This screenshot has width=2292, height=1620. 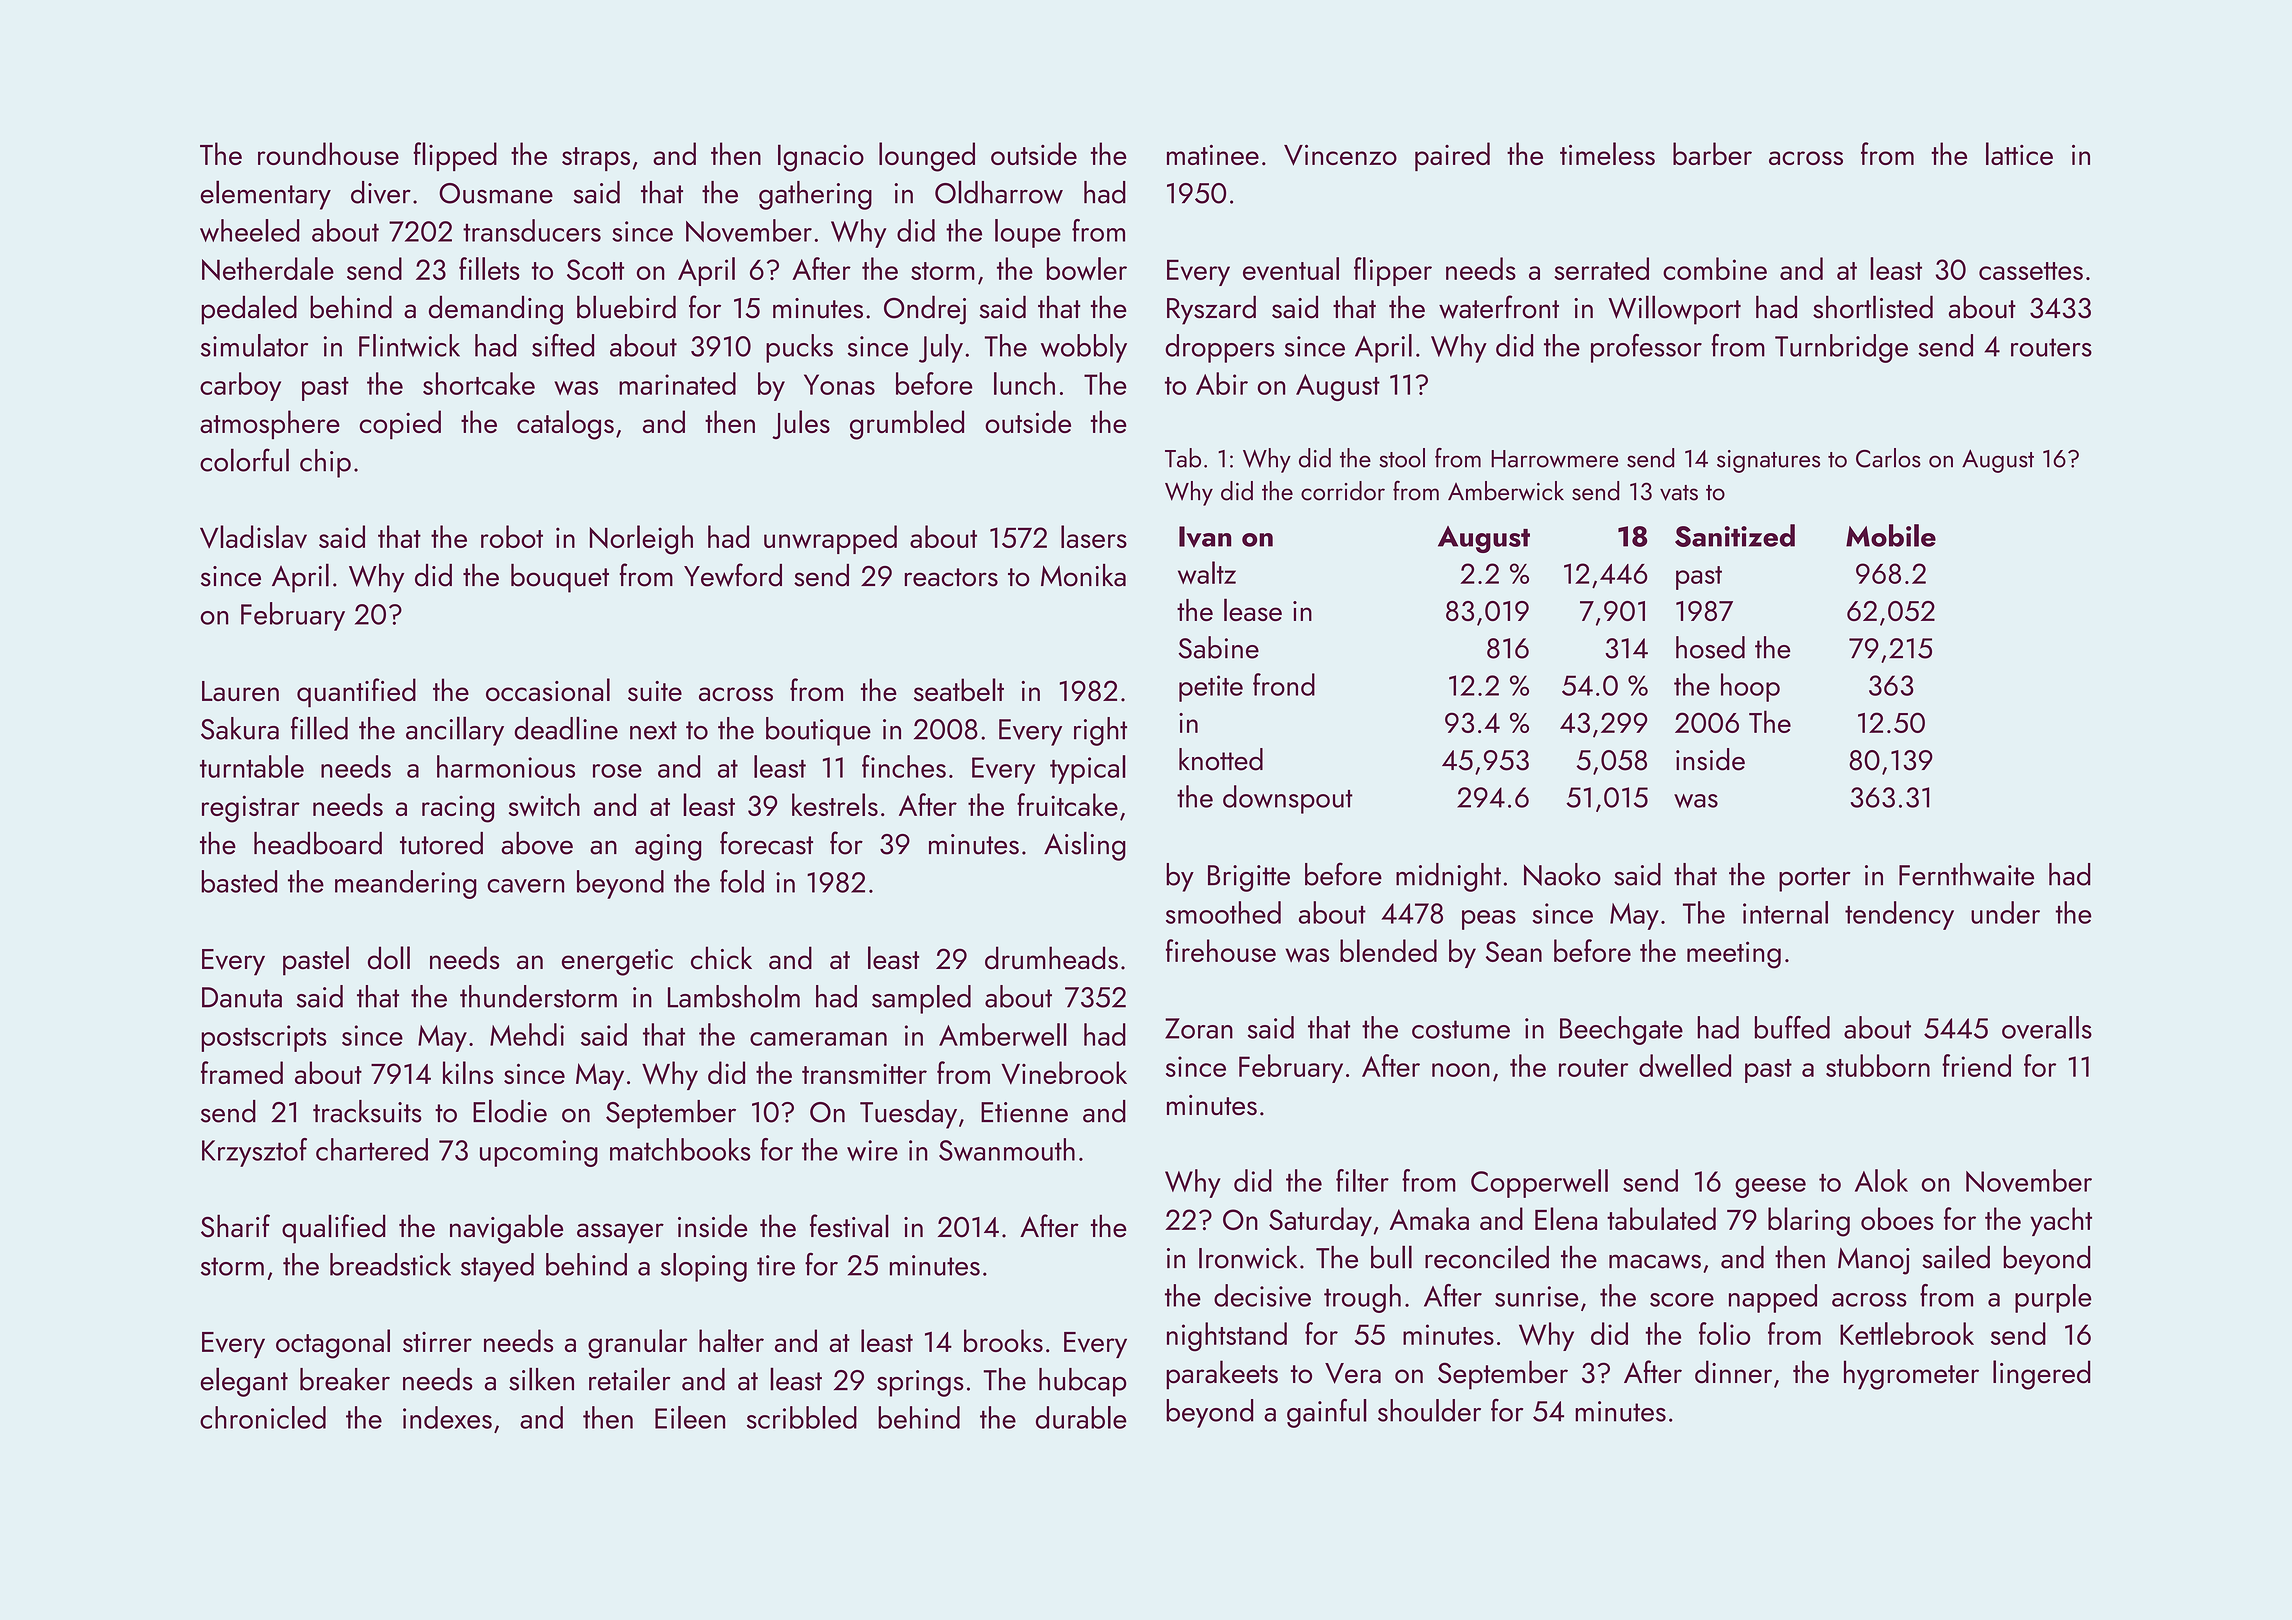 What do you see at coordinates (447, 1417) in the screenshot?
I see `indexes` at bounding box center [447, 1417].
